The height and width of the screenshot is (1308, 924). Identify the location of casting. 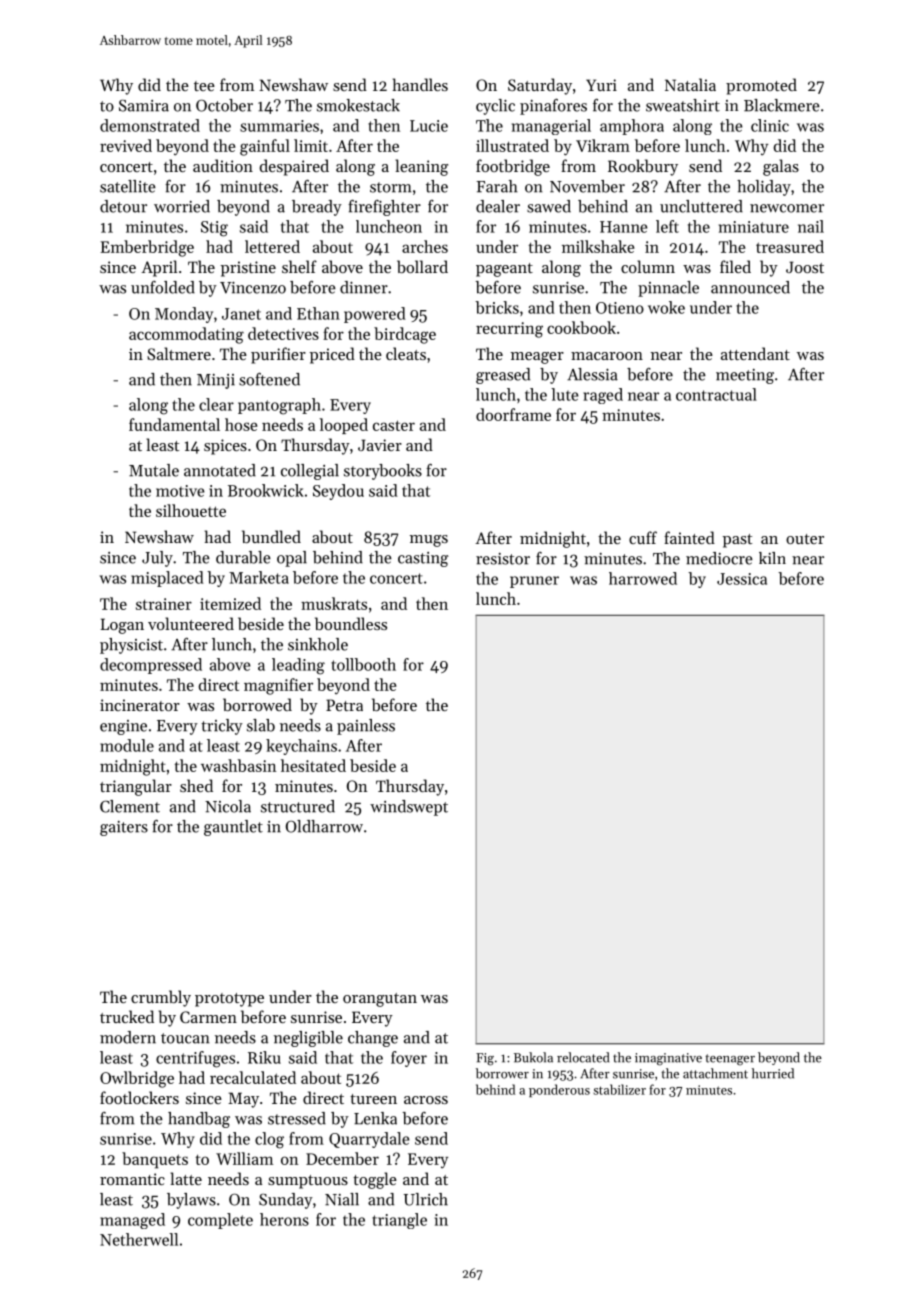
(423, 559).
